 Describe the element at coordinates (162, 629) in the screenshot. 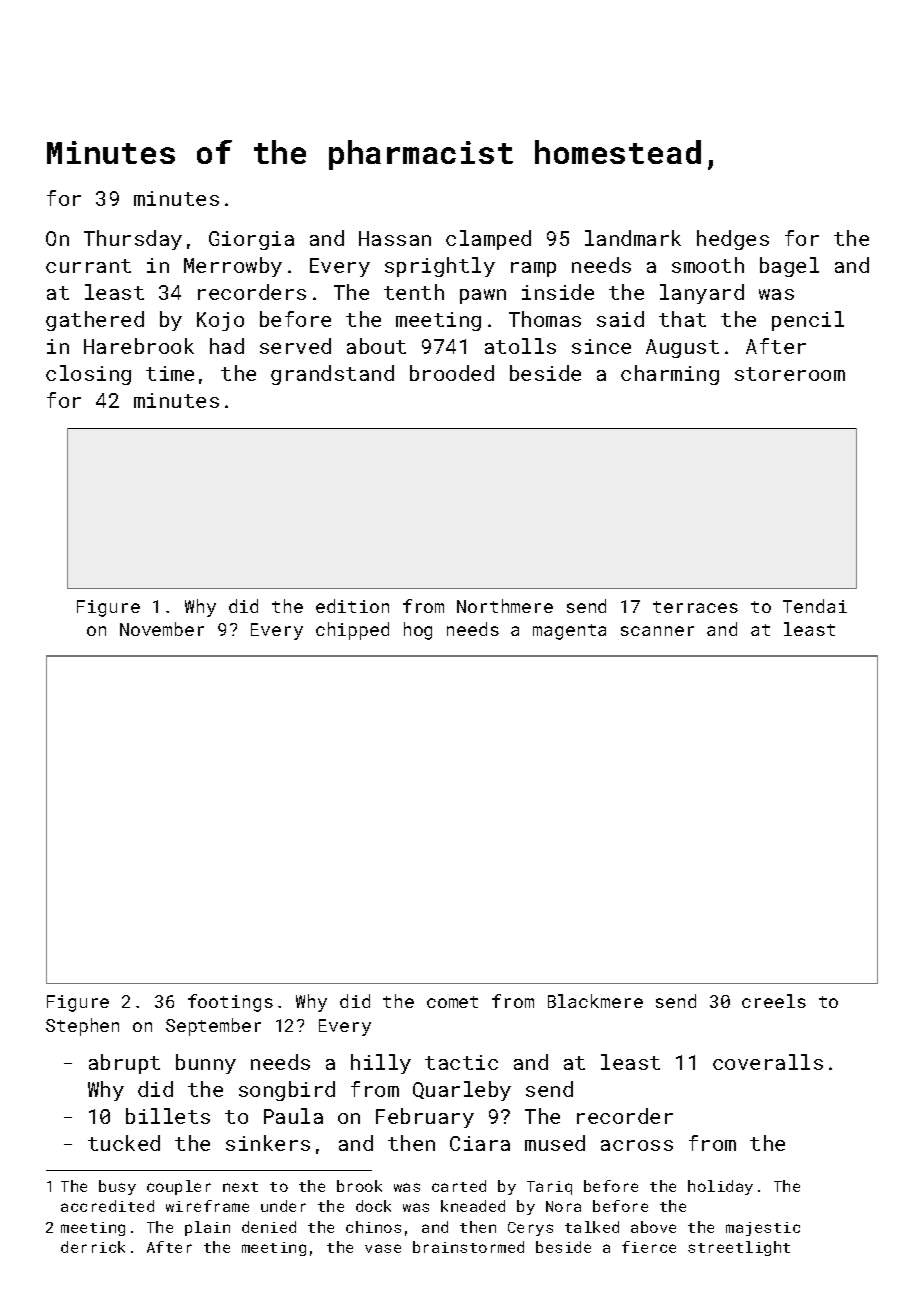

I see `November` at that location.
